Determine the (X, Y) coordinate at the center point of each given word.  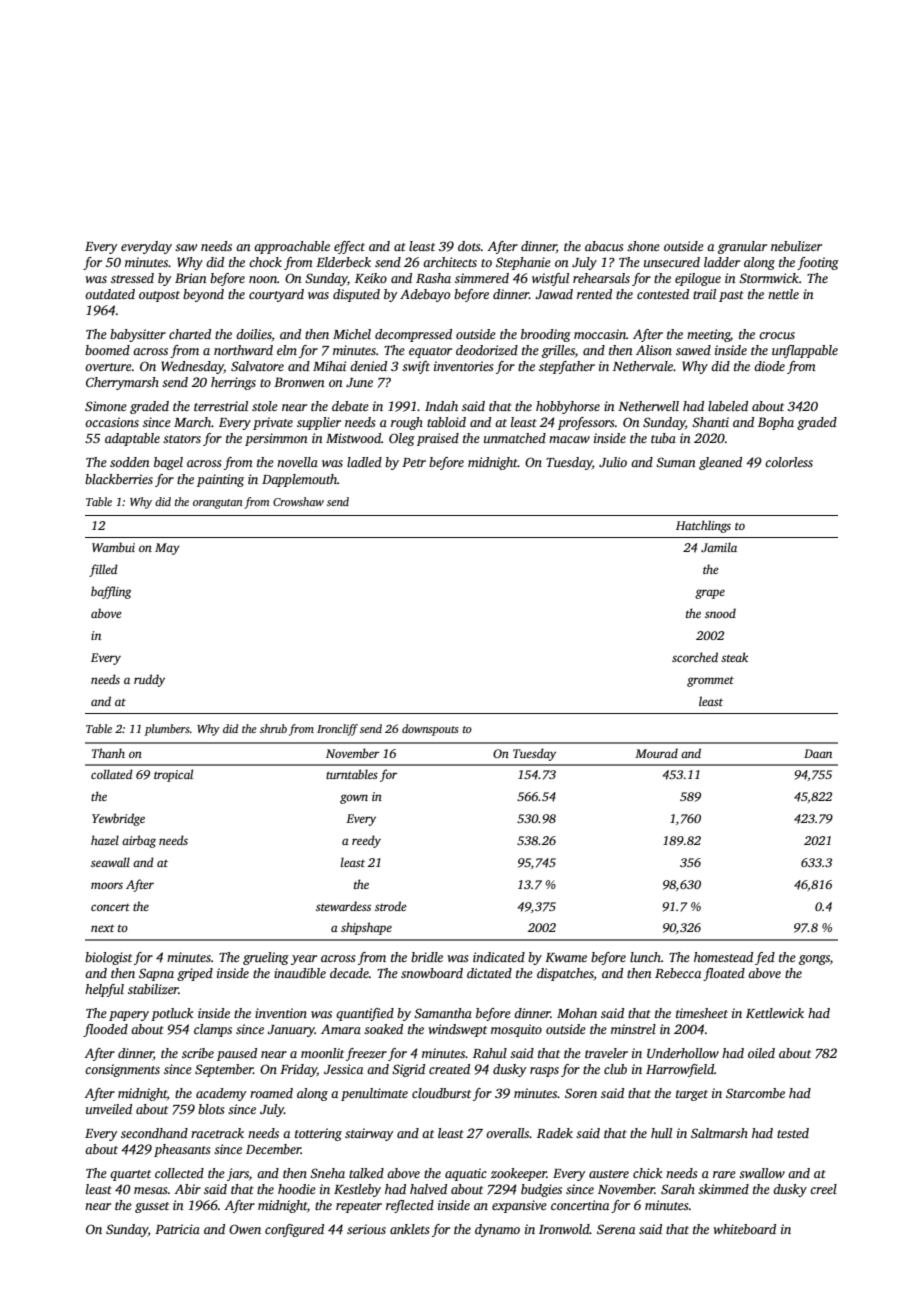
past (731, 296)
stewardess (343, 906)
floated (724, 974)
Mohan (577, 1013)
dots (469, 246)
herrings (233, 383)
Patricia (177, 1229)
